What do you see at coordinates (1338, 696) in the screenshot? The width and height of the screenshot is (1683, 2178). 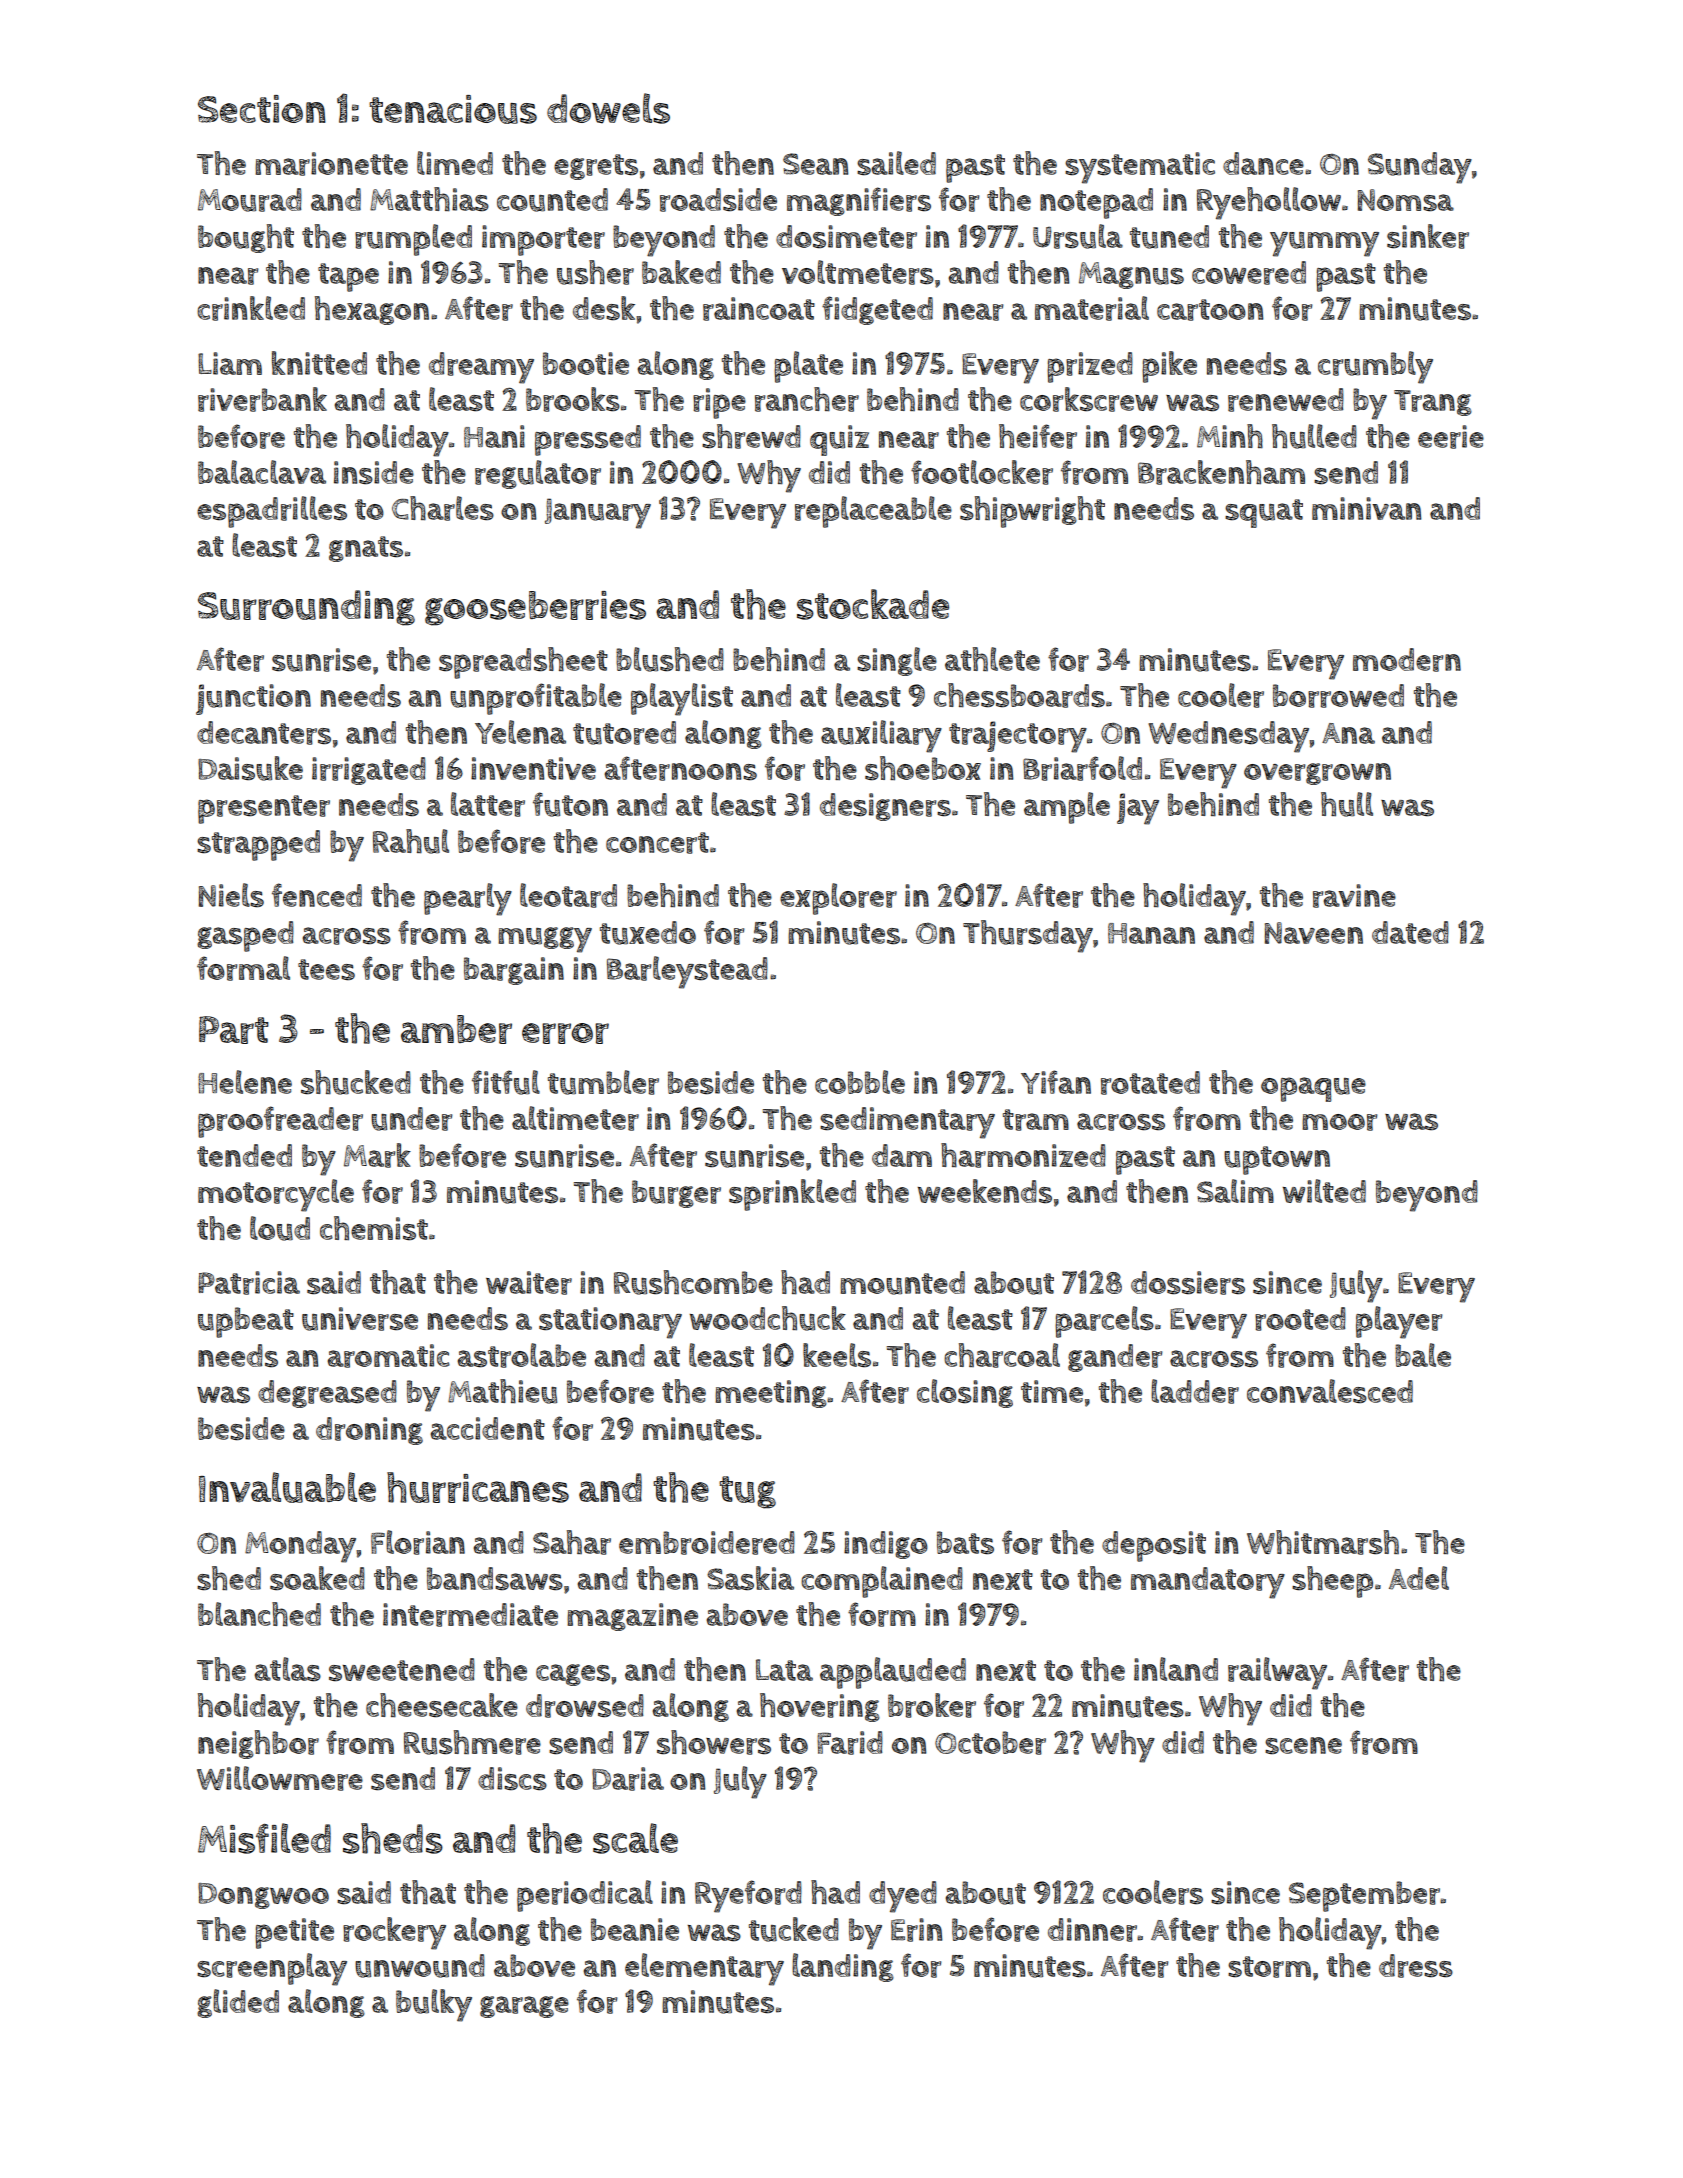 I see `borrowed` at bounding box center [1338, 696].
